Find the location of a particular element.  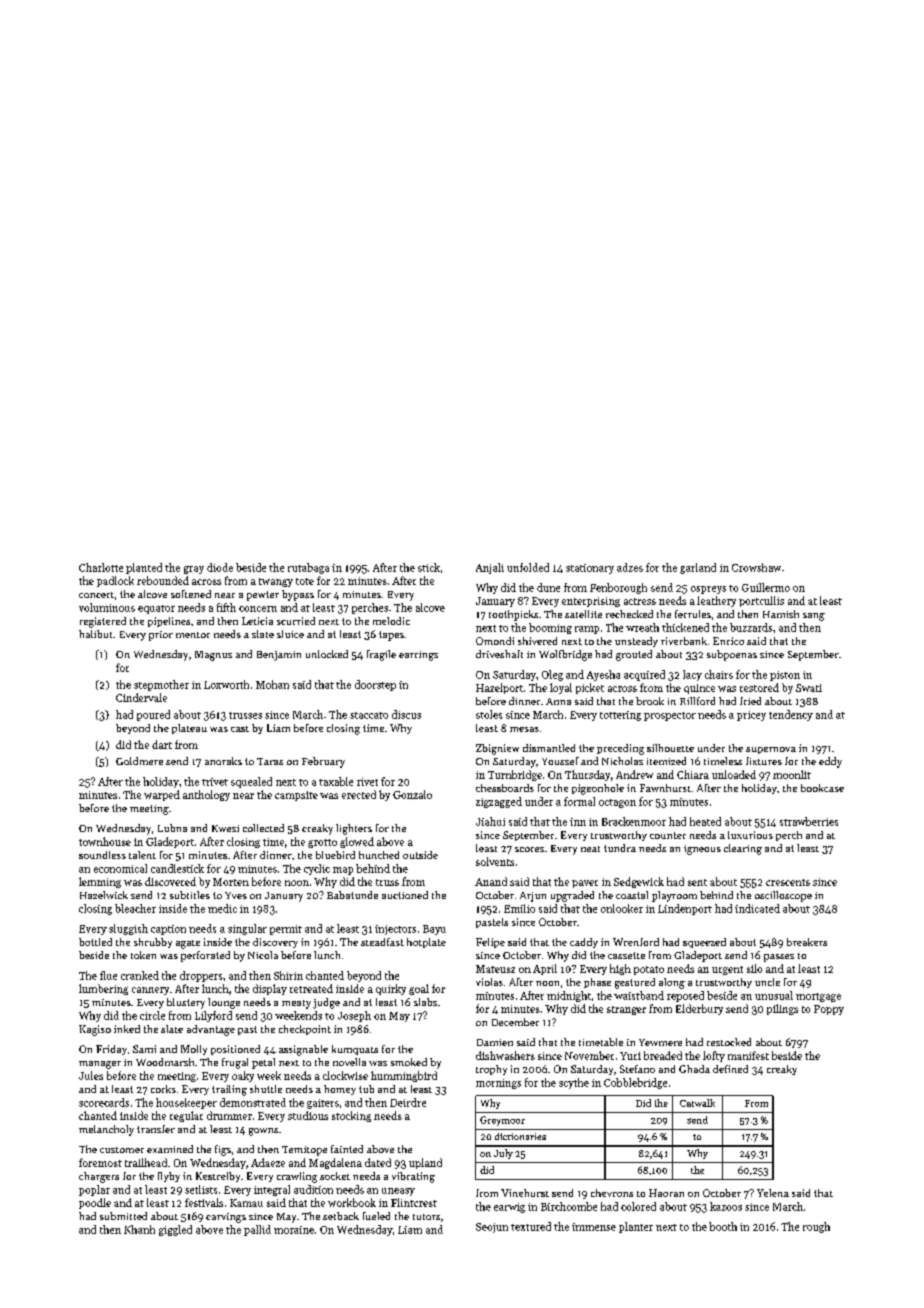

neat is located at coordinates (590, 849).
